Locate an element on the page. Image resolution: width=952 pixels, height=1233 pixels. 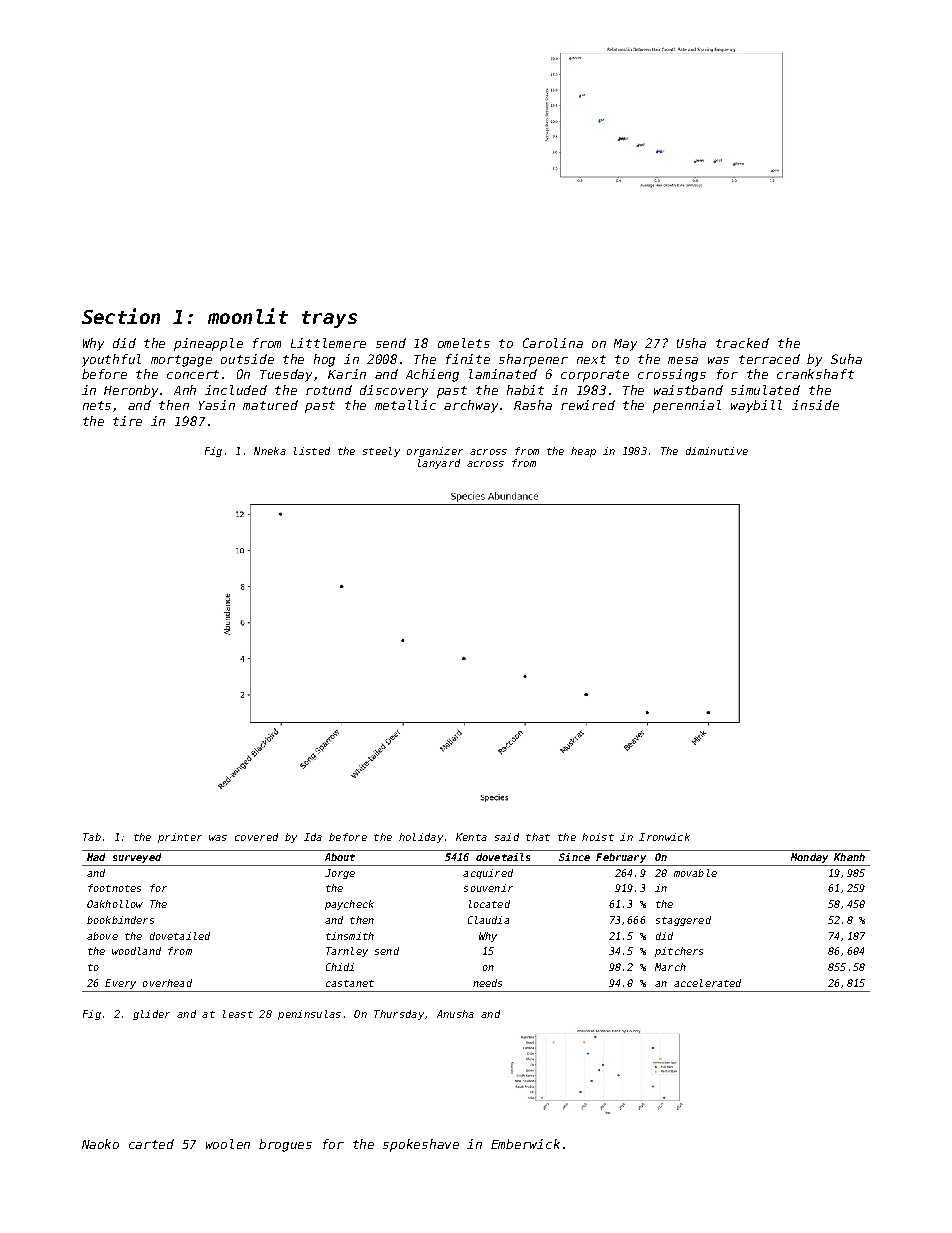
tracked is located at coordinates (742, 343).
